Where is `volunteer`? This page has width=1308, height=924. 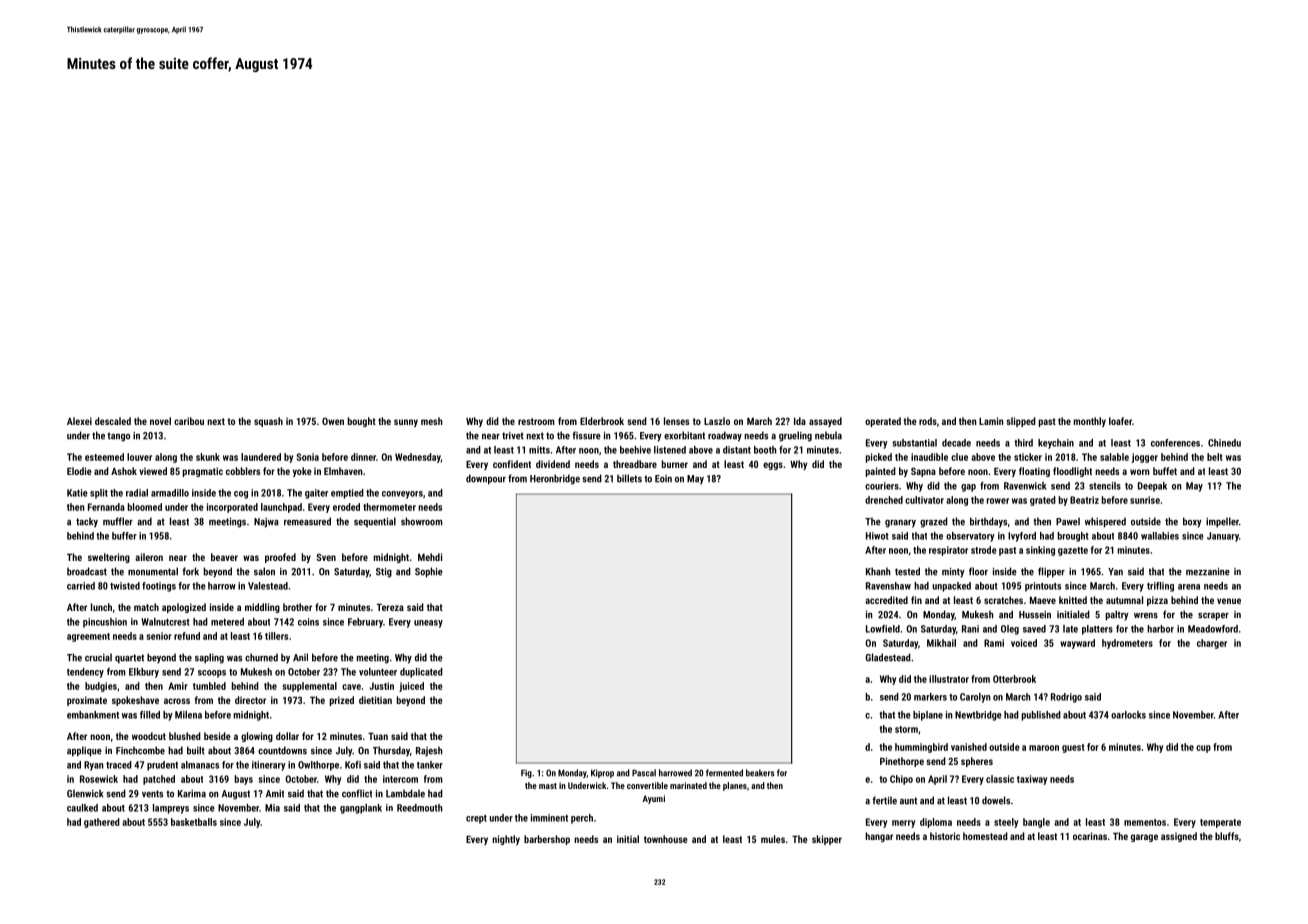
volunteer is located at coordinates (378, 672).
